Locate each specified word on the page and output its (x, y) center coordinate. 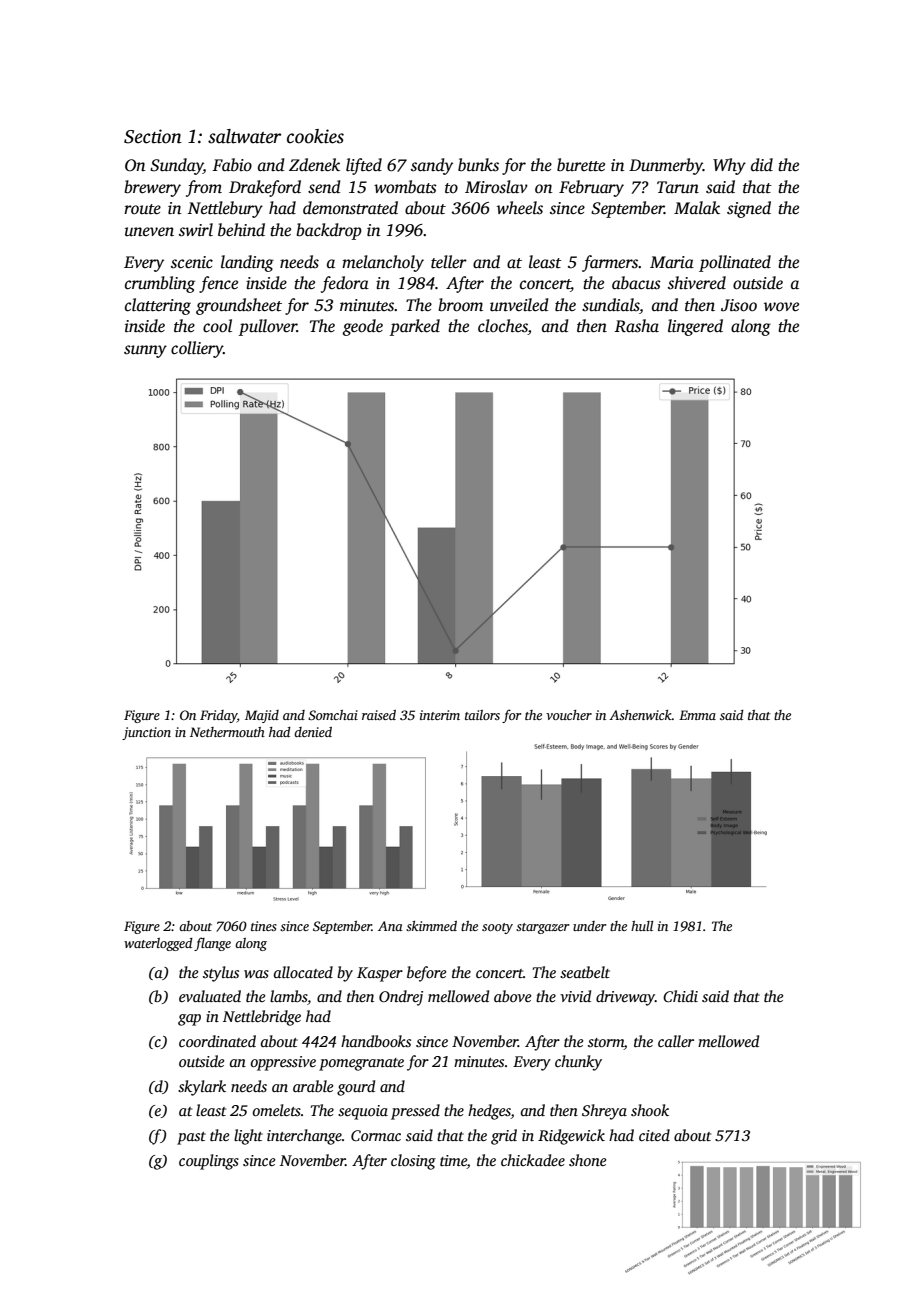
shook (650, 1110)
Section (153, 136)
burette (581, 165)
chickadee (533, 1160)
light (248, 1137)
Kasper (380, 974)
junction (146, 733)
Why (729, 166)
